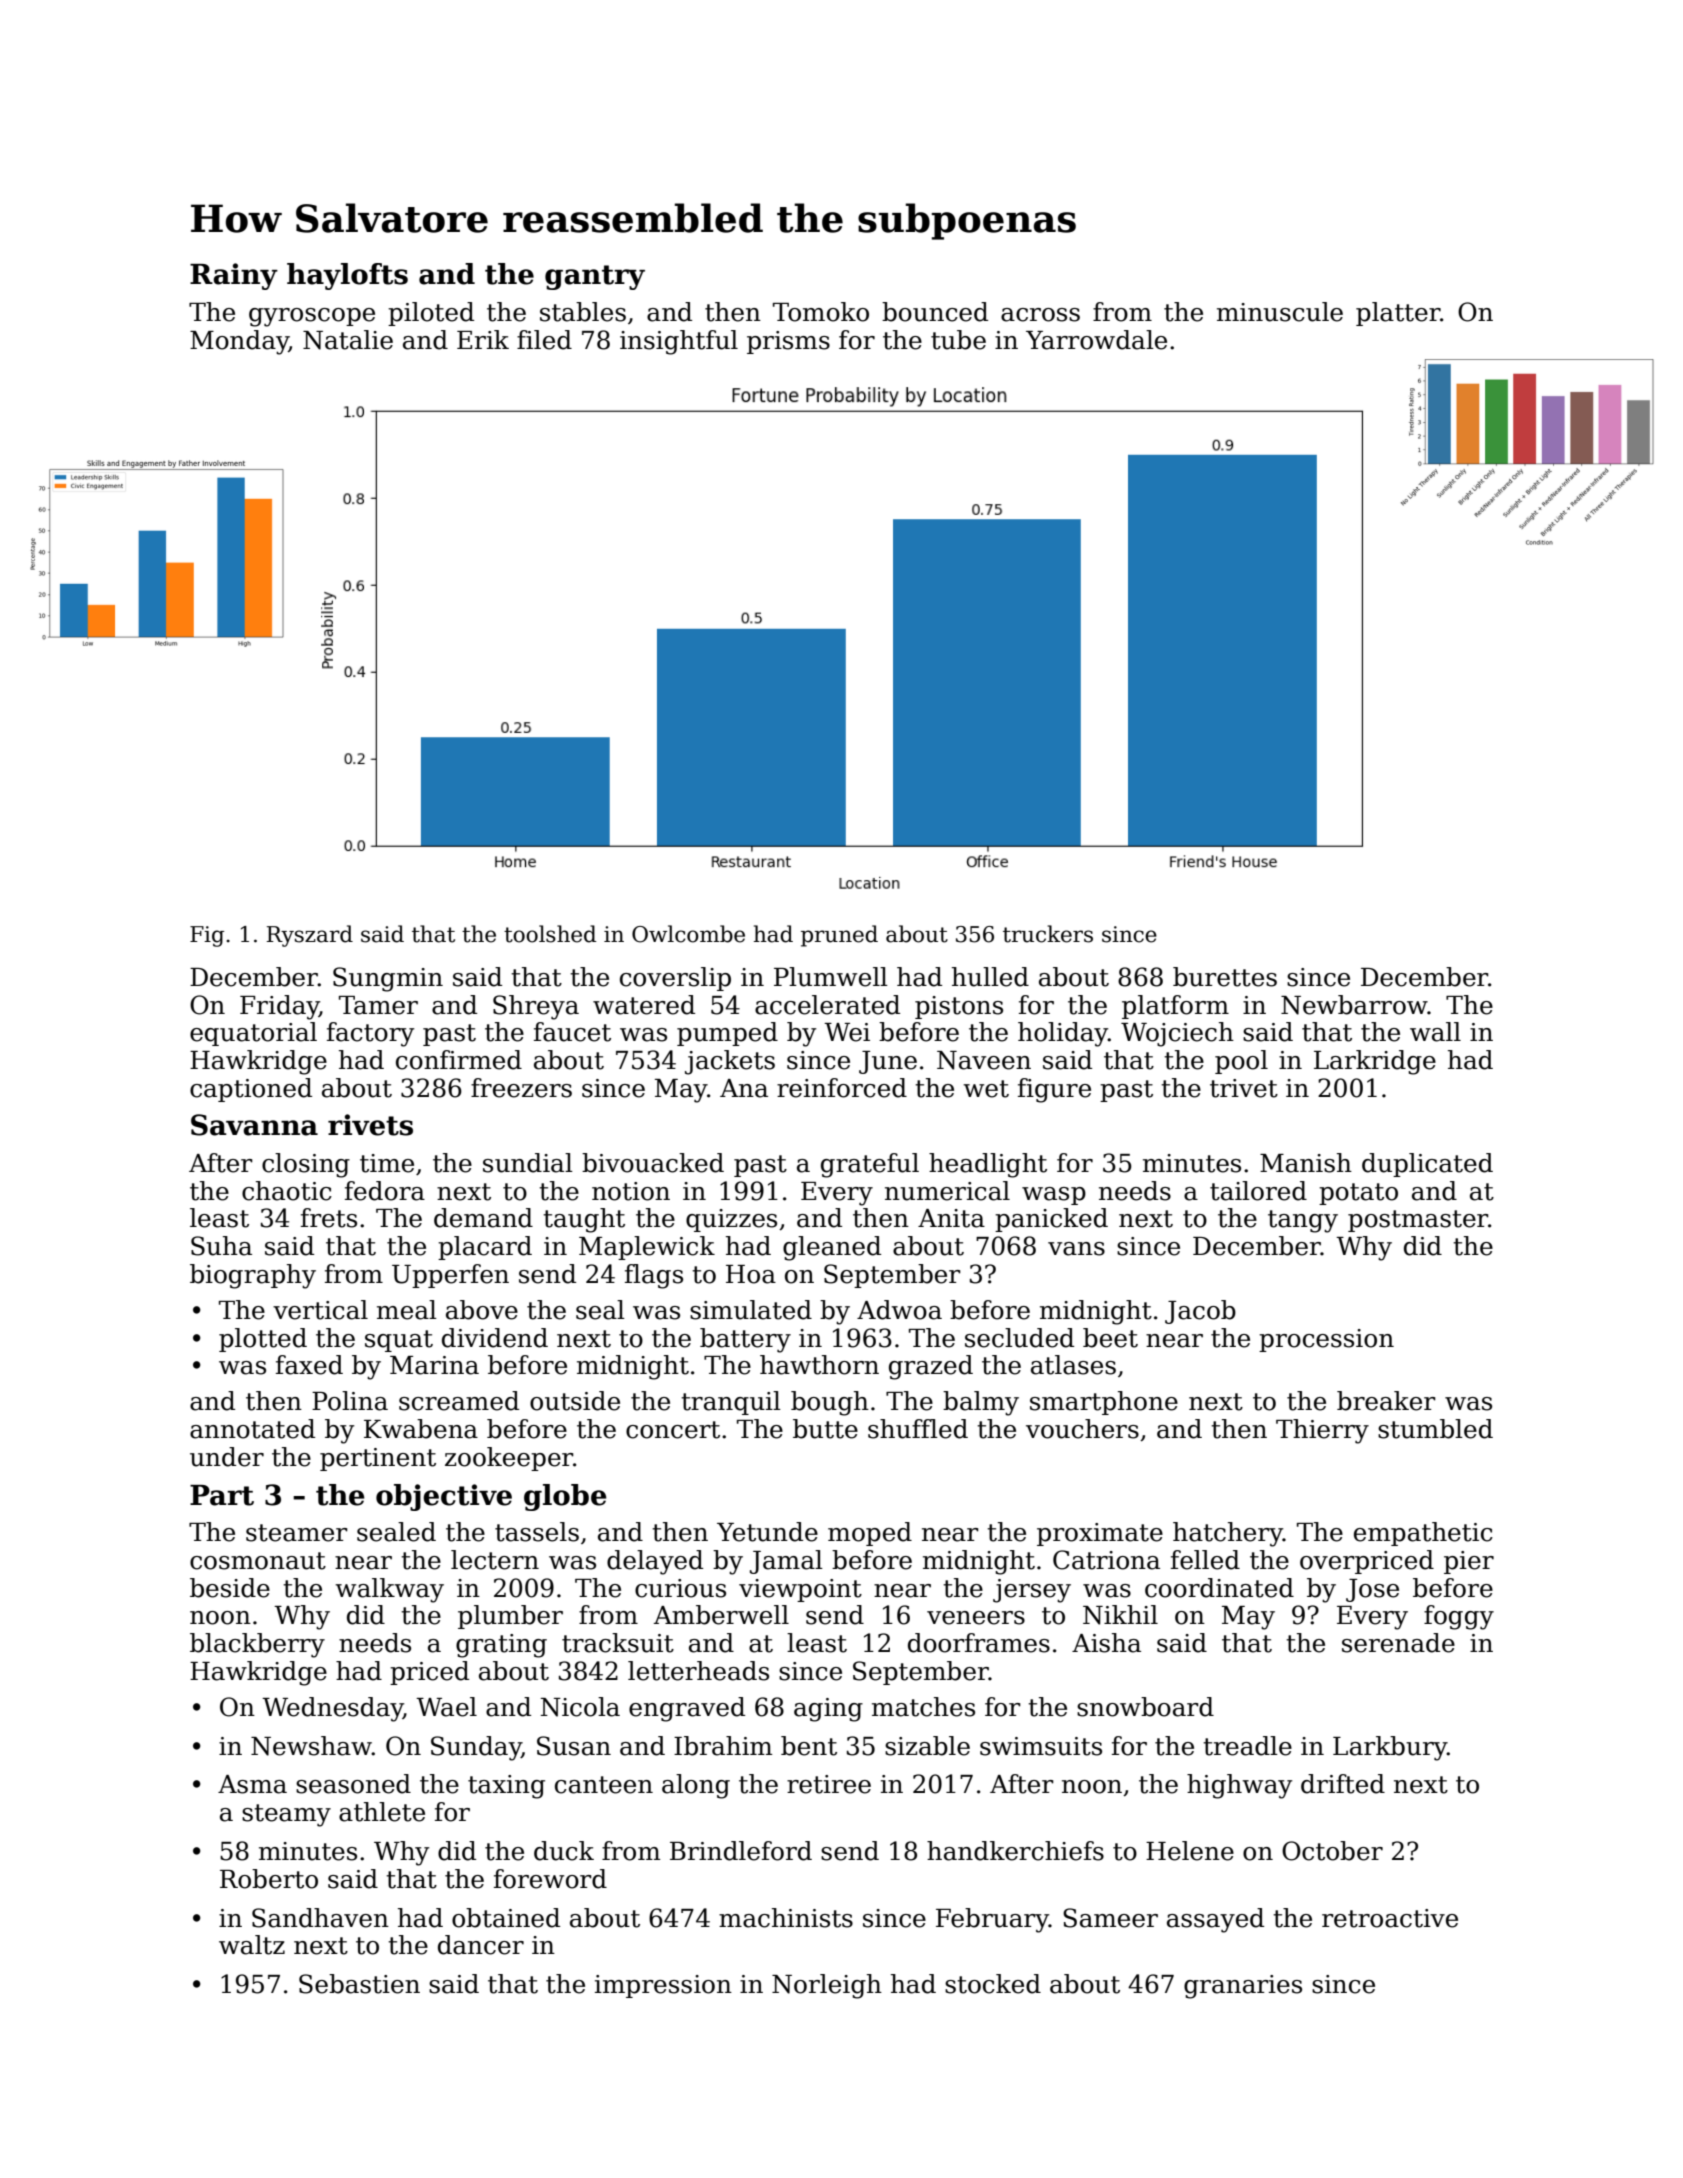 The width and height of the screenshot is (1683, 2178). Describe the element at coordinates (234, 276) in the screenshot. I see `Rainy` at that location.
